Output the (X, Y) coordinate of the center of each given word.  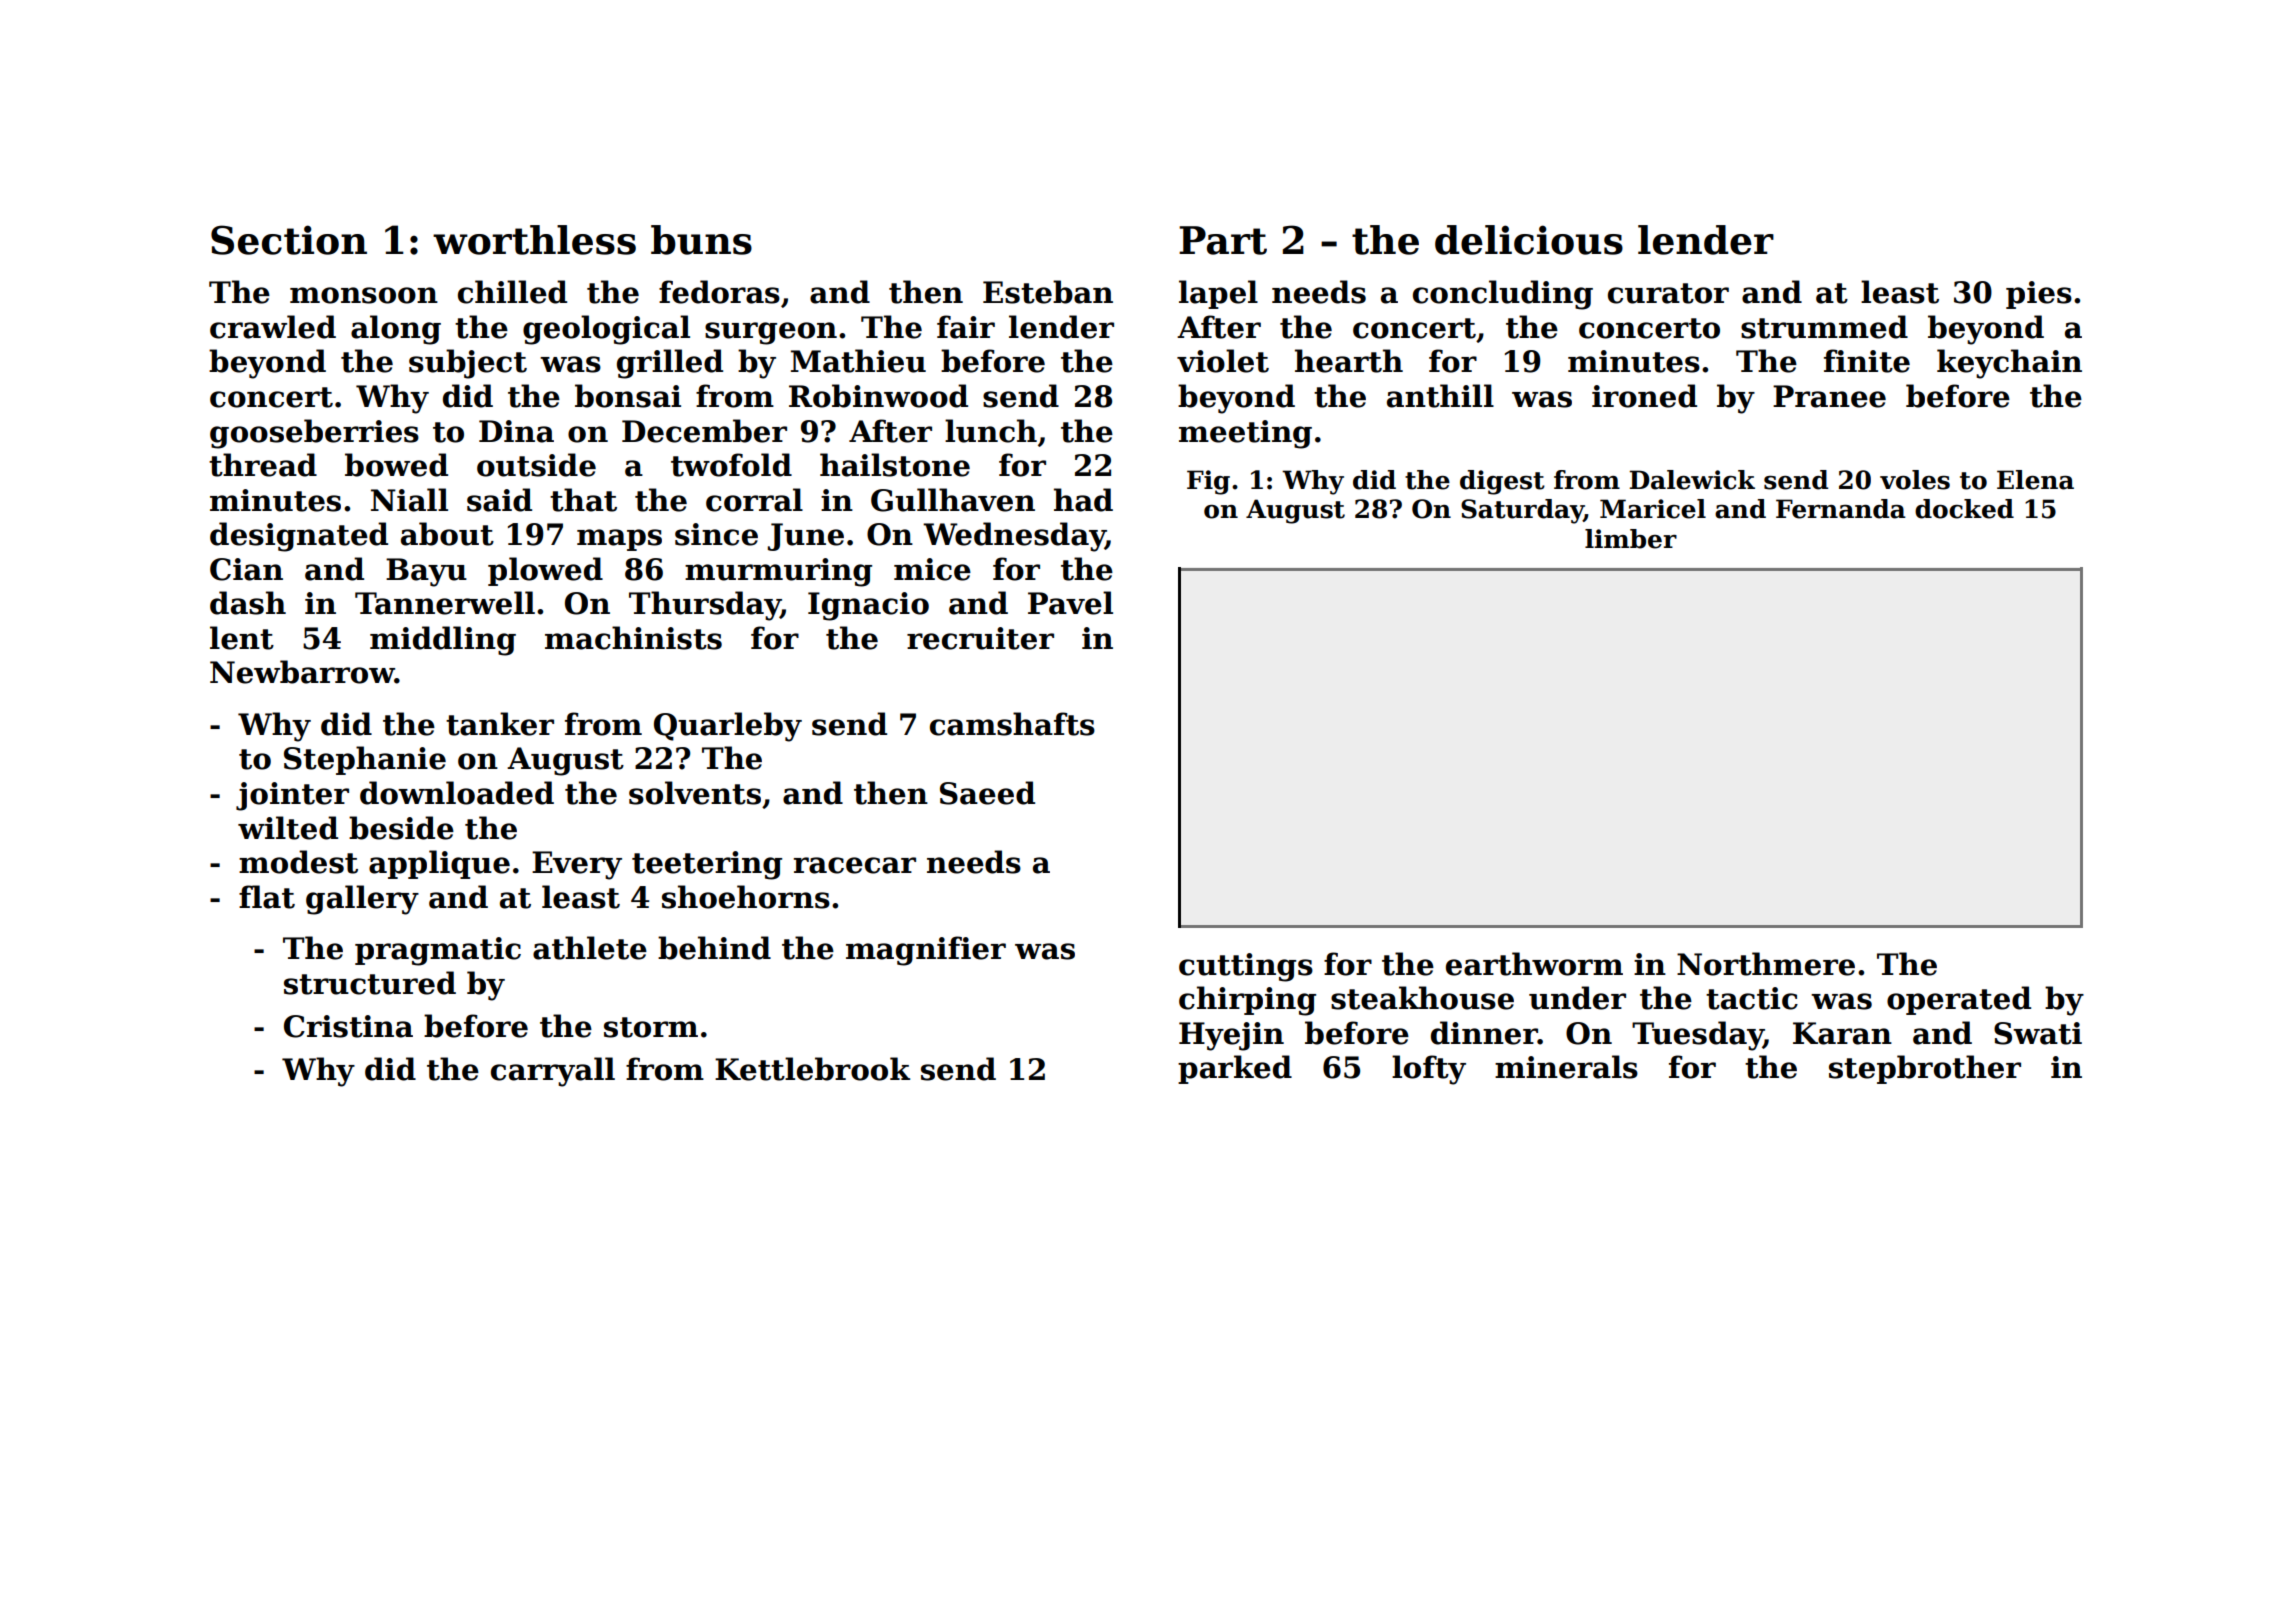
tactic (1752, 998)
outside (536, 465)
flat (267, 897)
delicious (1529, 240)
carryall (553, 1072)
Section (289, 240)
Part (1223, 240)
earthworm (1534, 964)
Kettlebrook (812, 1069)
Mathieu (858, 361)
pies (2039, 295)
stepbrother (1925, 1069)
